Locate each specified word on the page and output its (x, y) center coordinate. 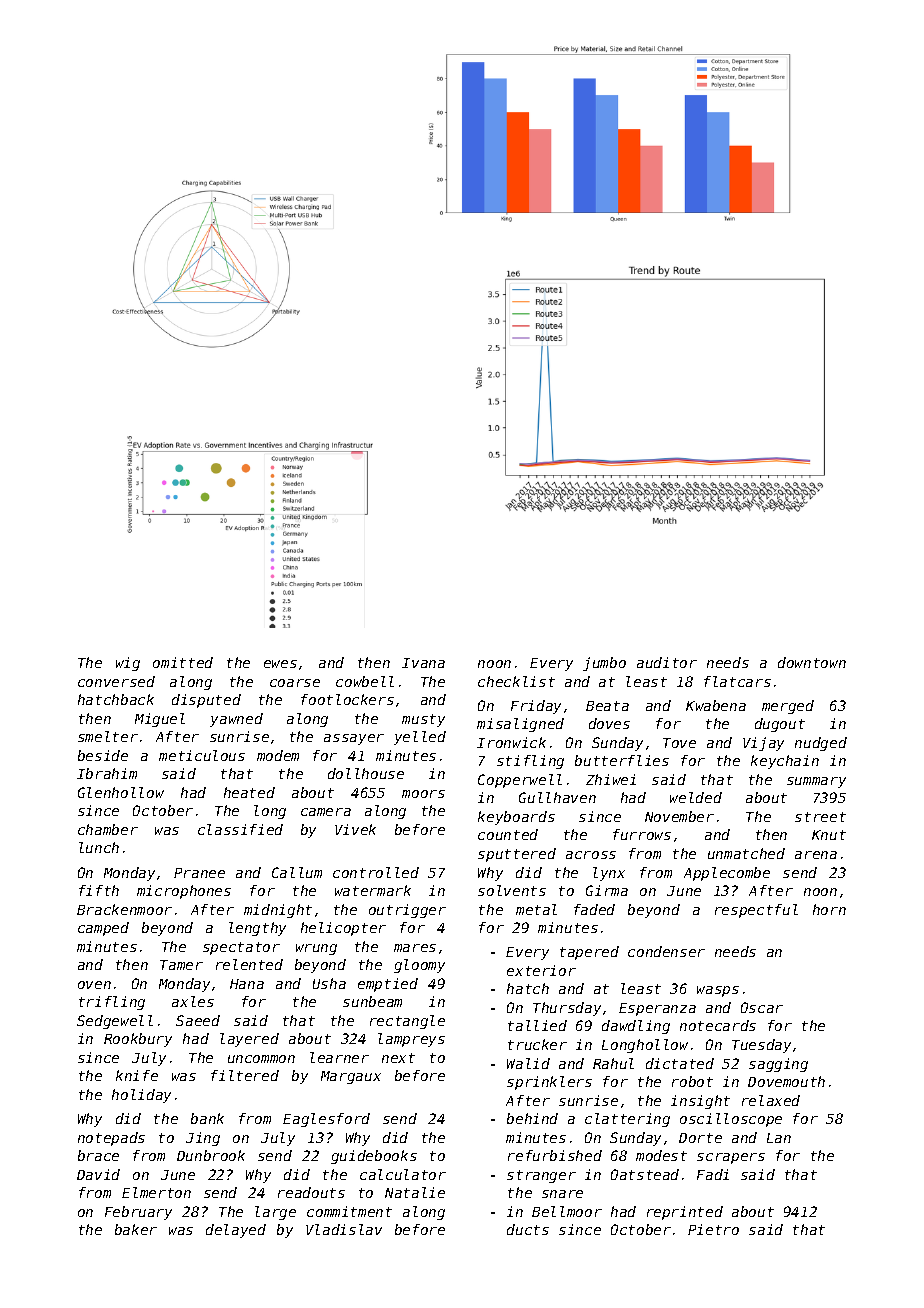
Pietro (713, 1229)
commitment (349, 1211)
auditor (667, 662)
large (275, 1213)
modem (278, 755)
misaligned (520, 725)
